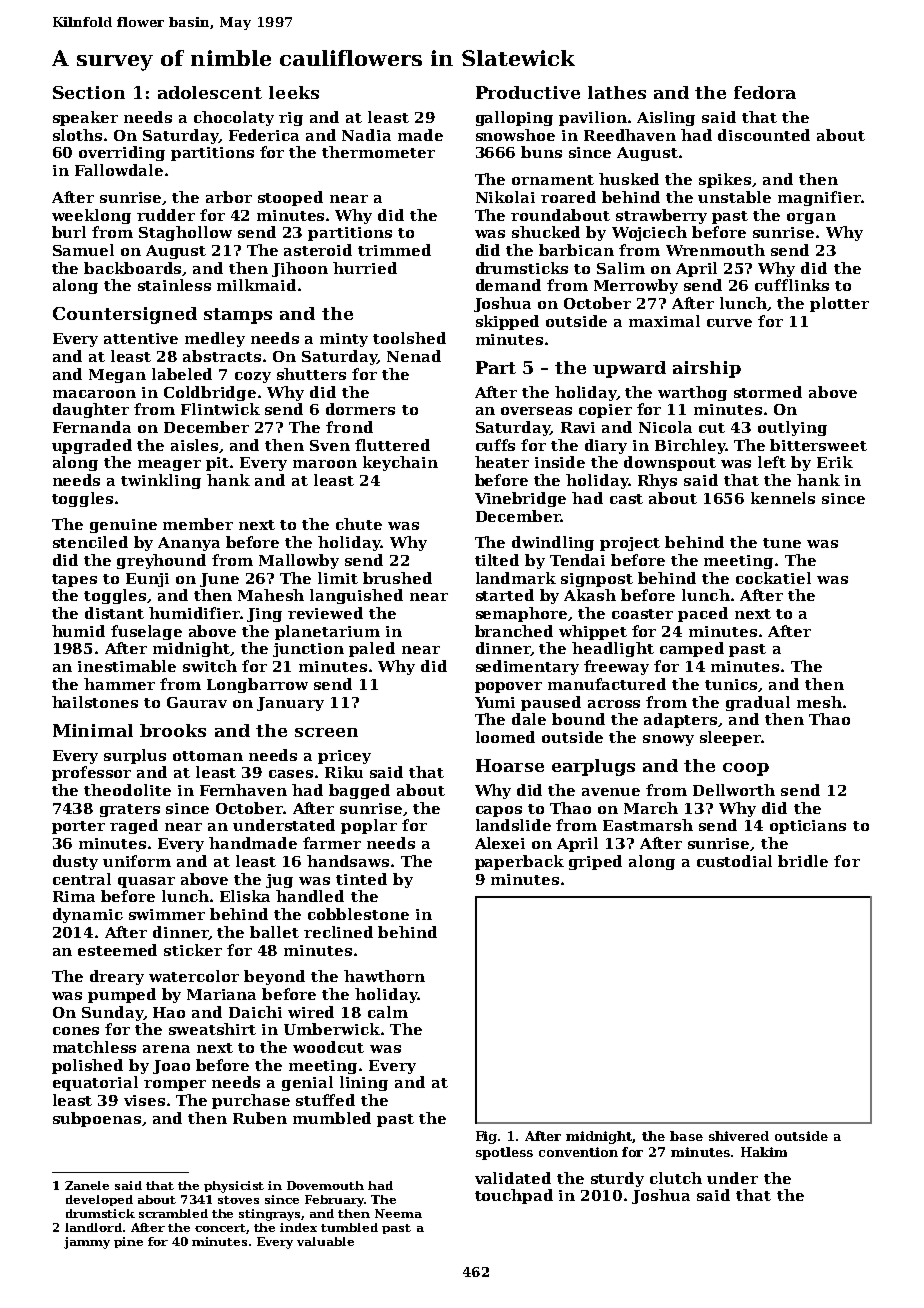  Describe the element at coordinates (366, 135) in the screenshot. I see `Nadia` at that location.
